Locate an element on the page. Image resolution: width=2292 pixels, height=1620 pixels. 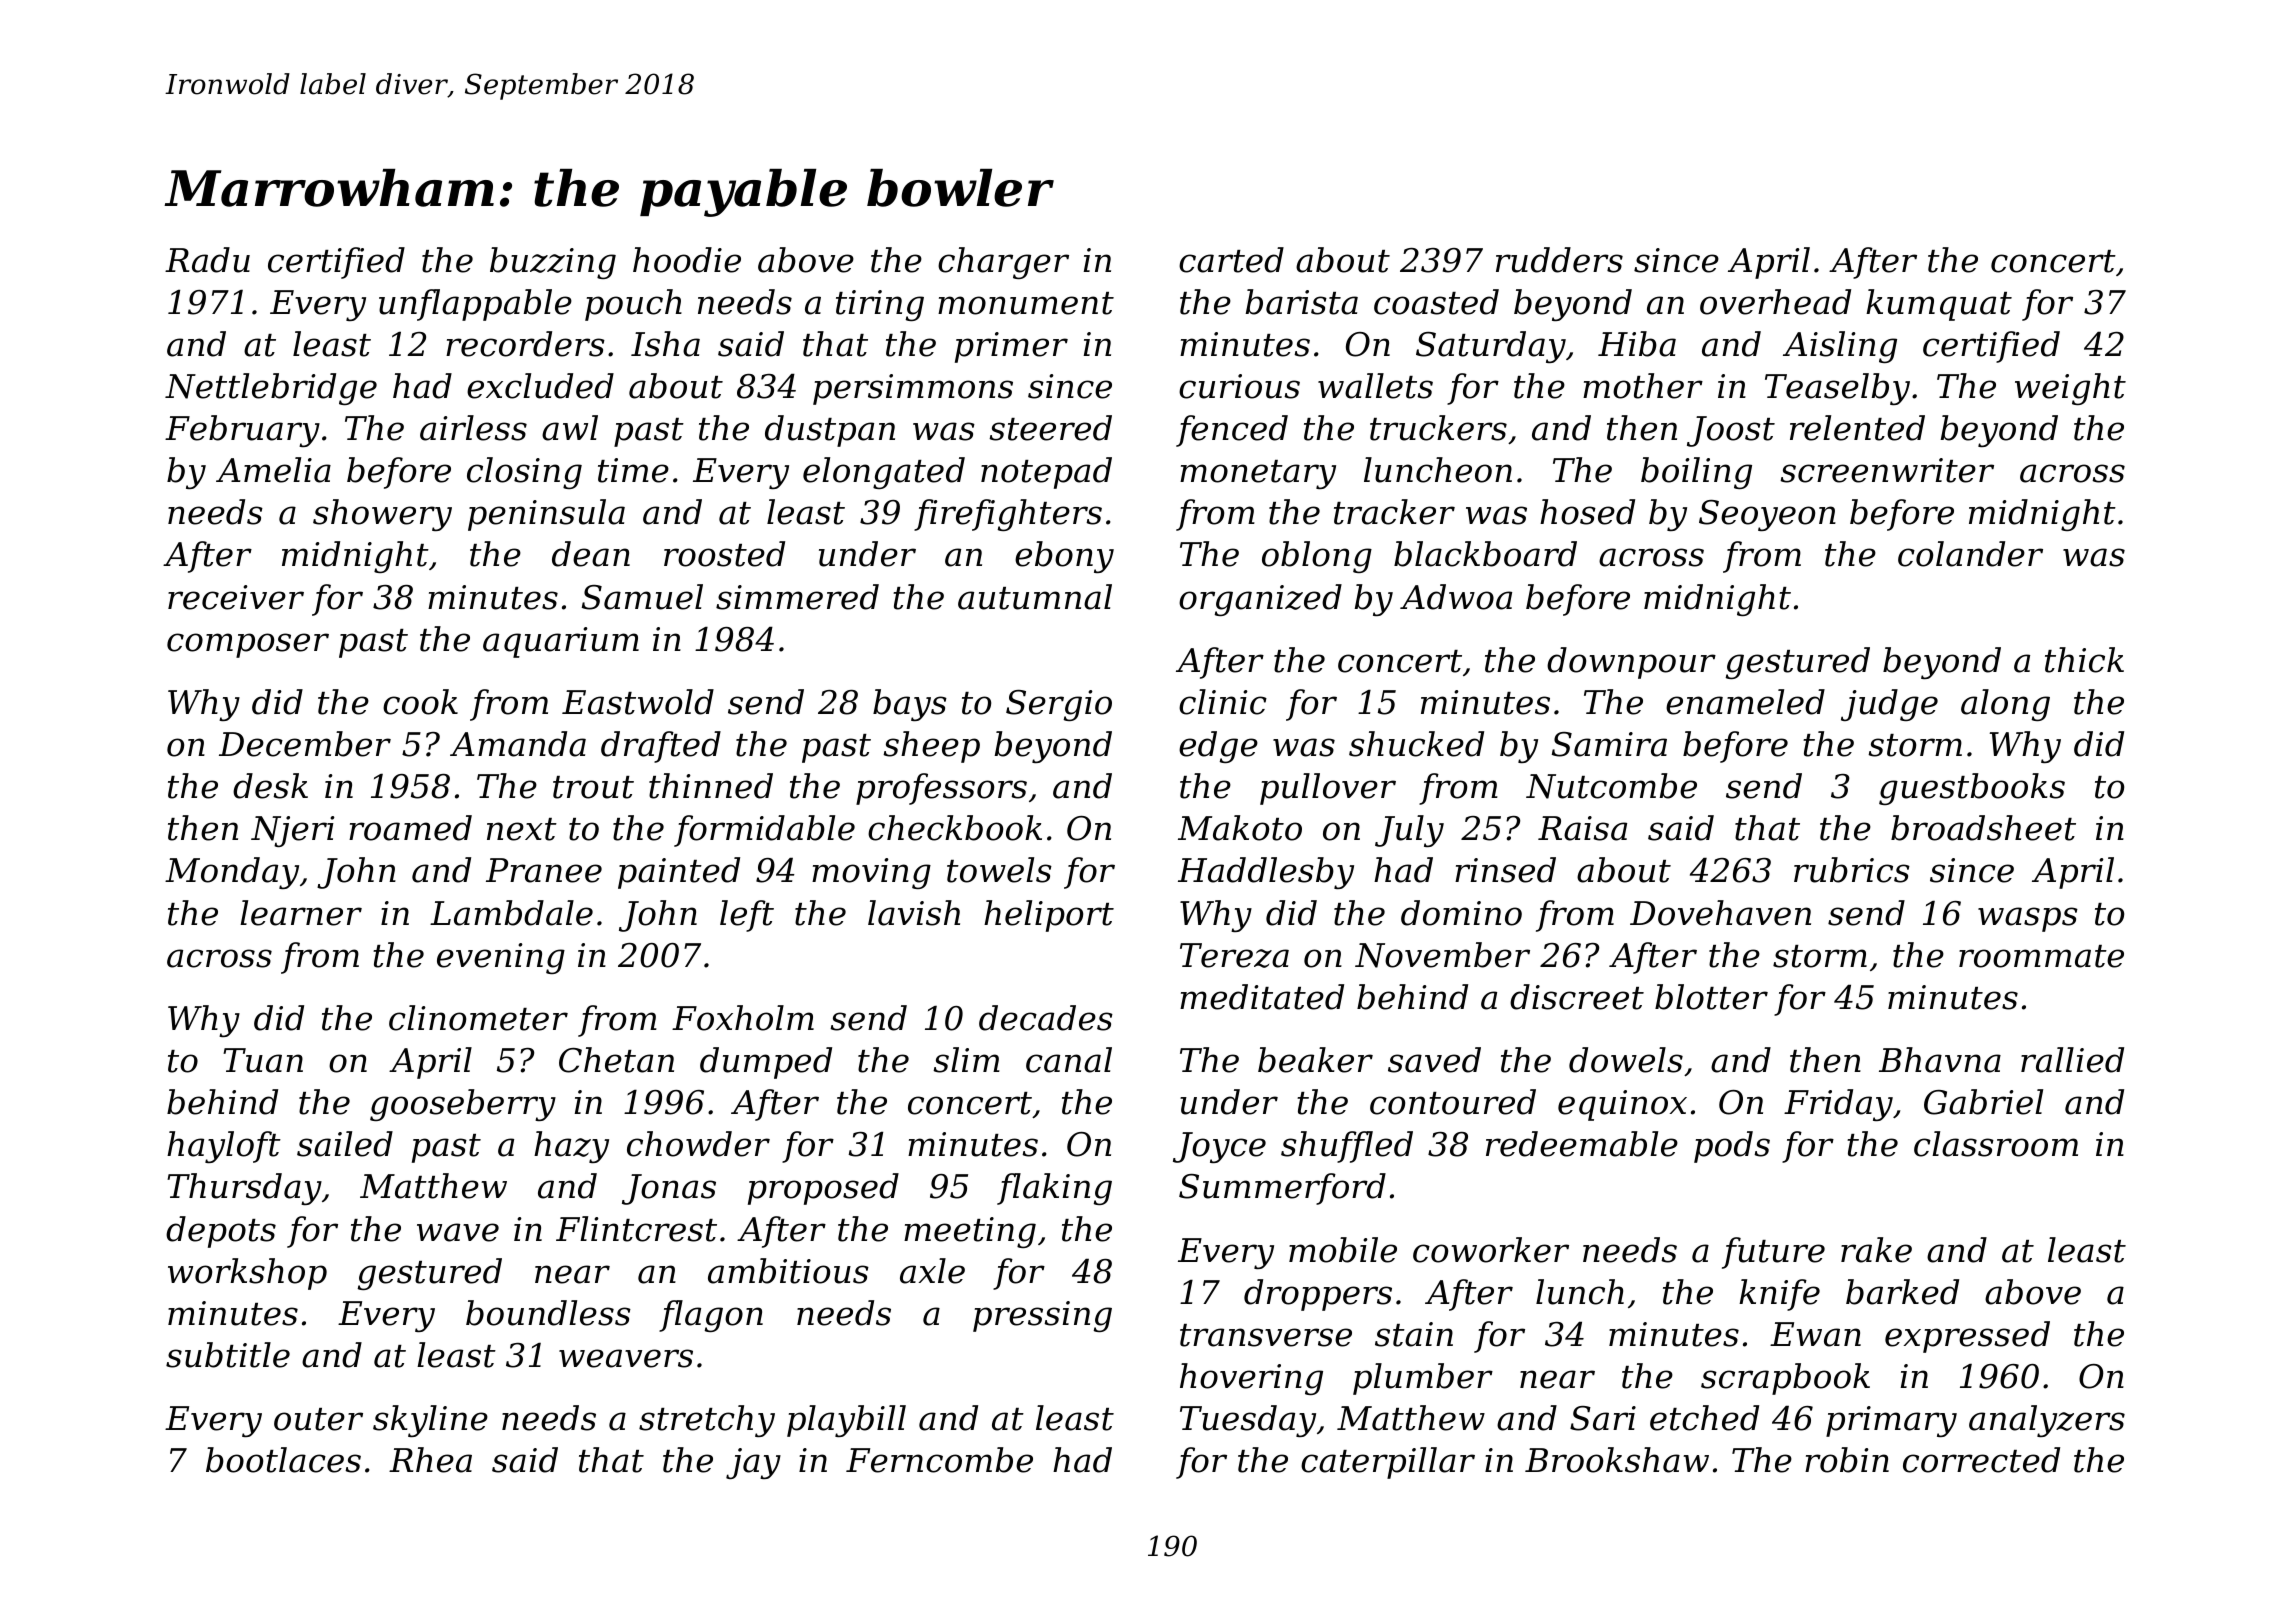
Samira is located at coordinates (1609, 744).
